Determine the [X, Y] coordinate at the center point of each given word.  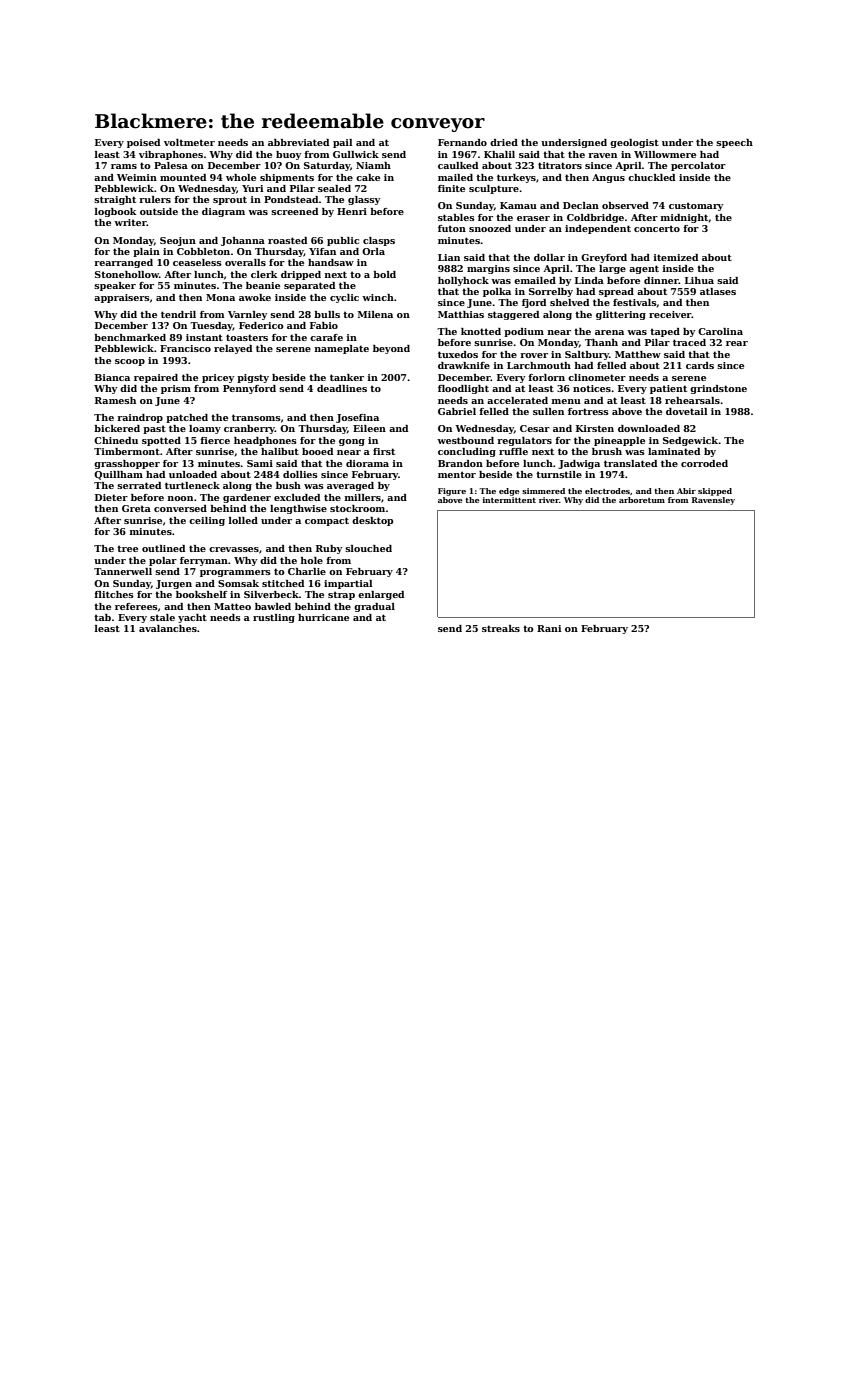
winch [378, 297]
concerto [657, 228]
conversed [180, 508]
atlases [718, 291]
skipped [715, 492]
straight [115, 200]
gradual [374, 607]
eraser [533, 218]
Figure [452, 492]
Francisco [185, 348]
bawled [273, 606]
